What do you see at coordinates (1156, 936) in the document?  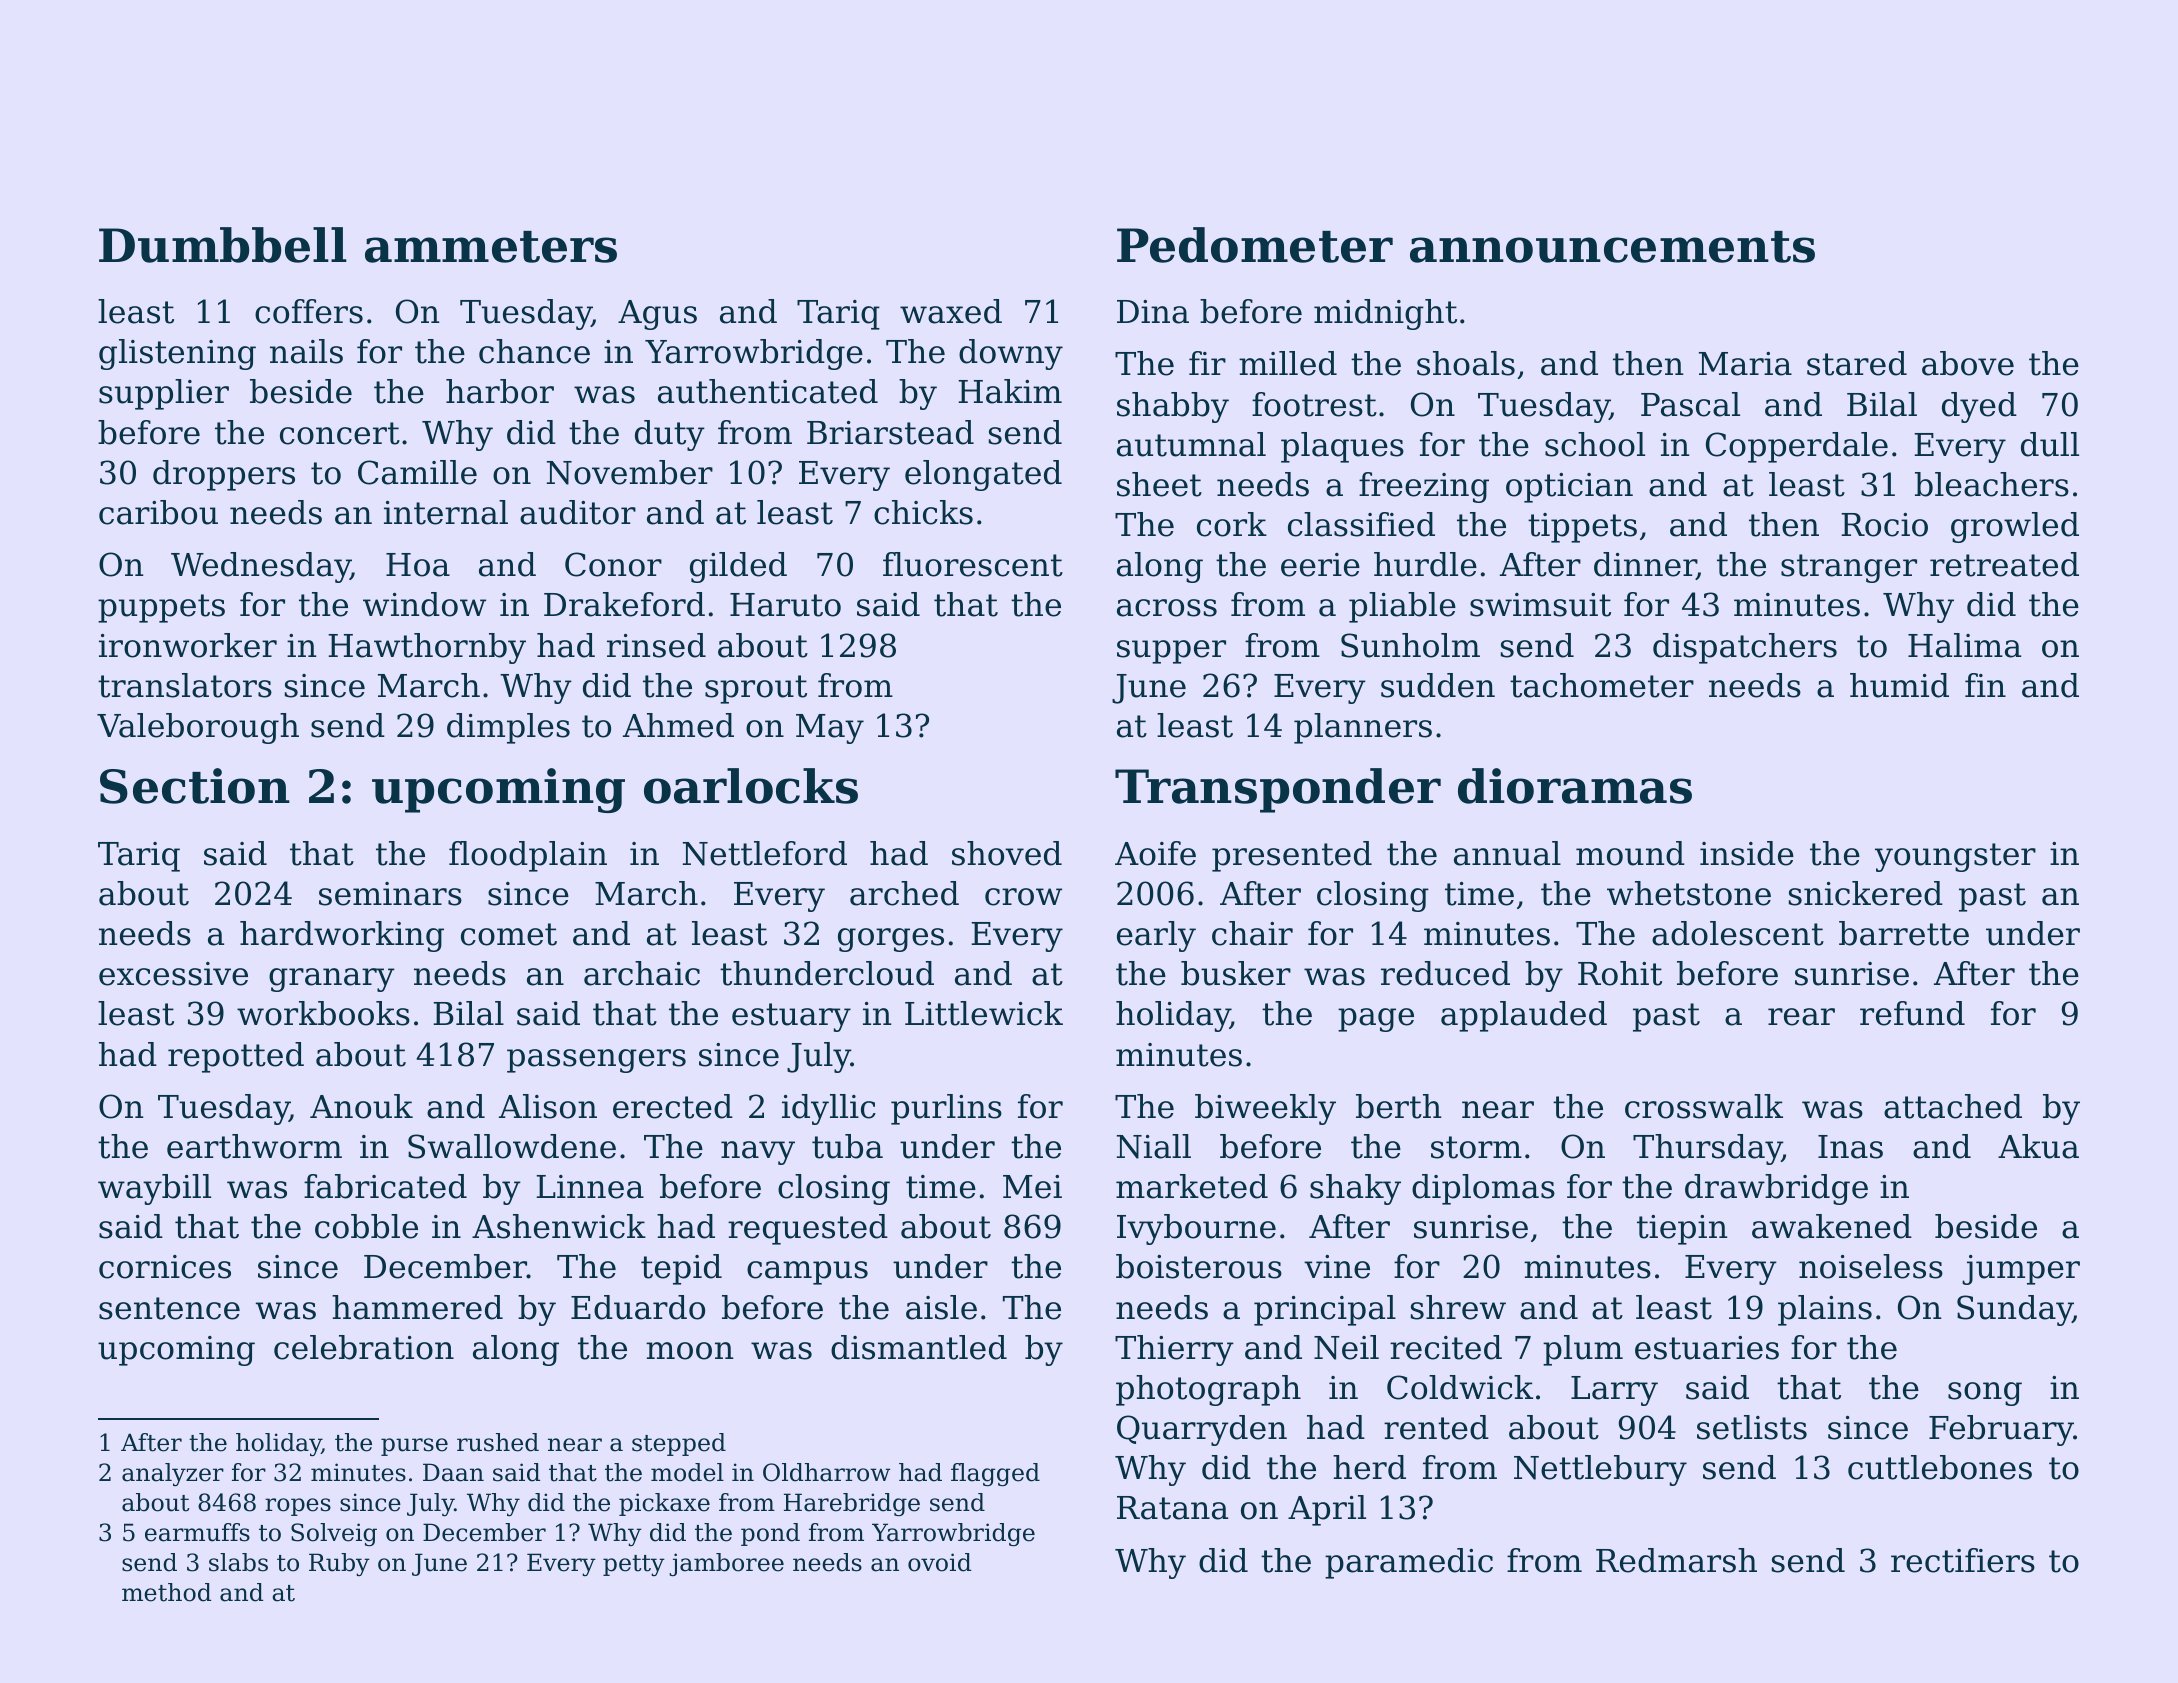 I see `early` at bounding box center [1156, 936].
